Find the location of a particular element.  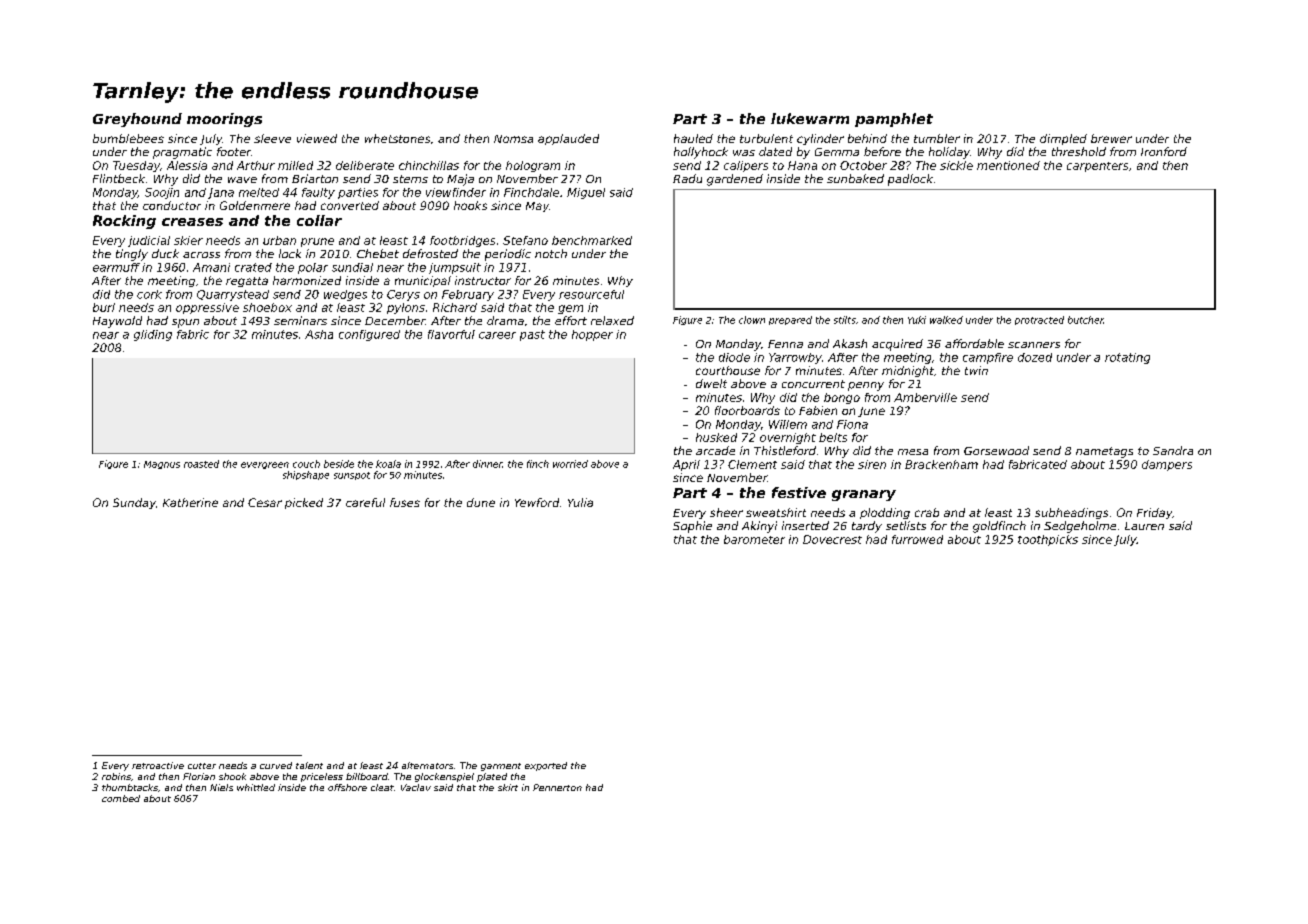

dimpled is located at coordinates (1063, 139).
